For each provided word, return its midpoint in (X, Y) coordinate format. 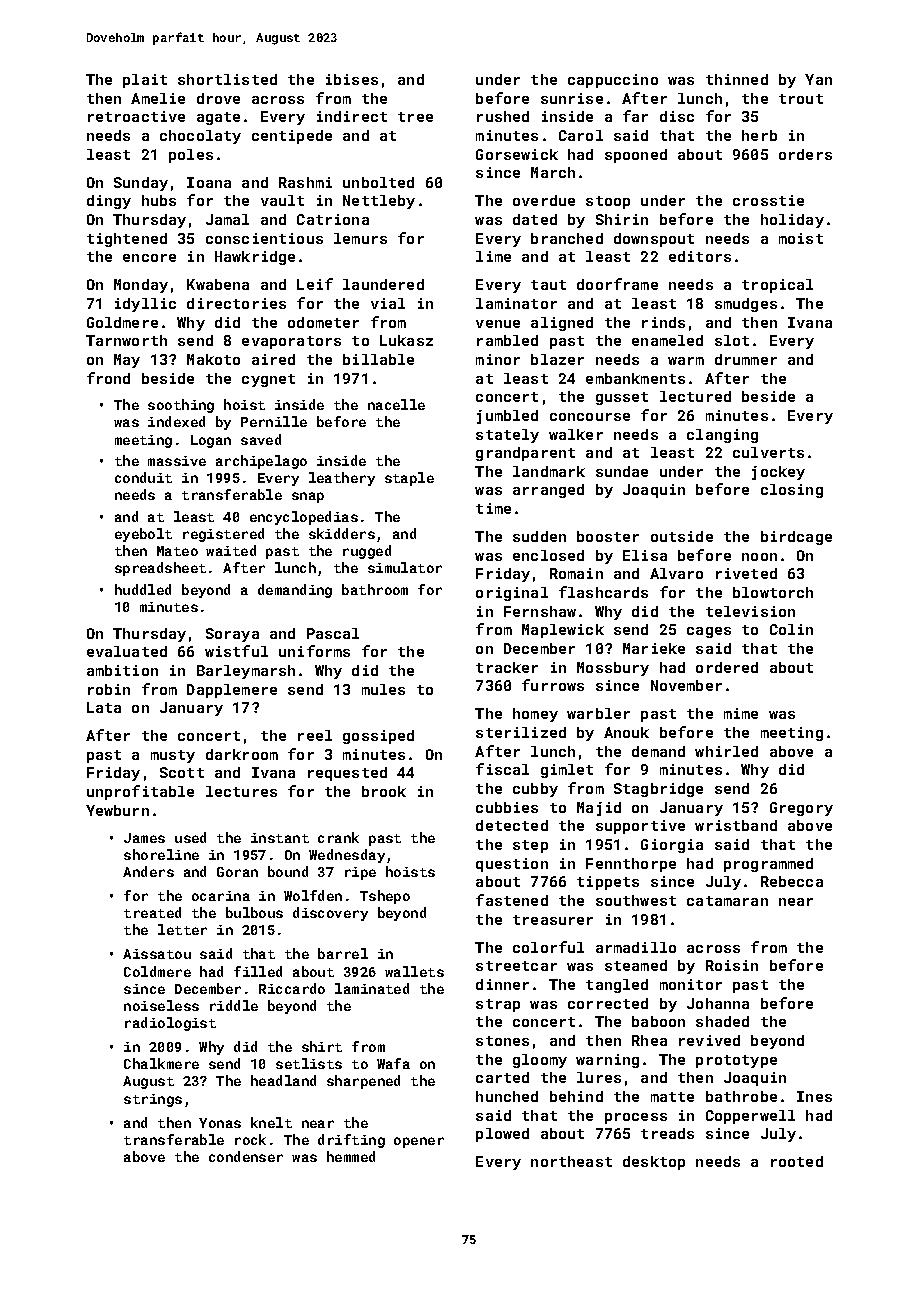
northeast (571, 1161)
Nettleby (379, 202)
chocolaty (200, 137)
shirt (322, 1046)
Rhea (649, 1040)
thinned (737, 79)
